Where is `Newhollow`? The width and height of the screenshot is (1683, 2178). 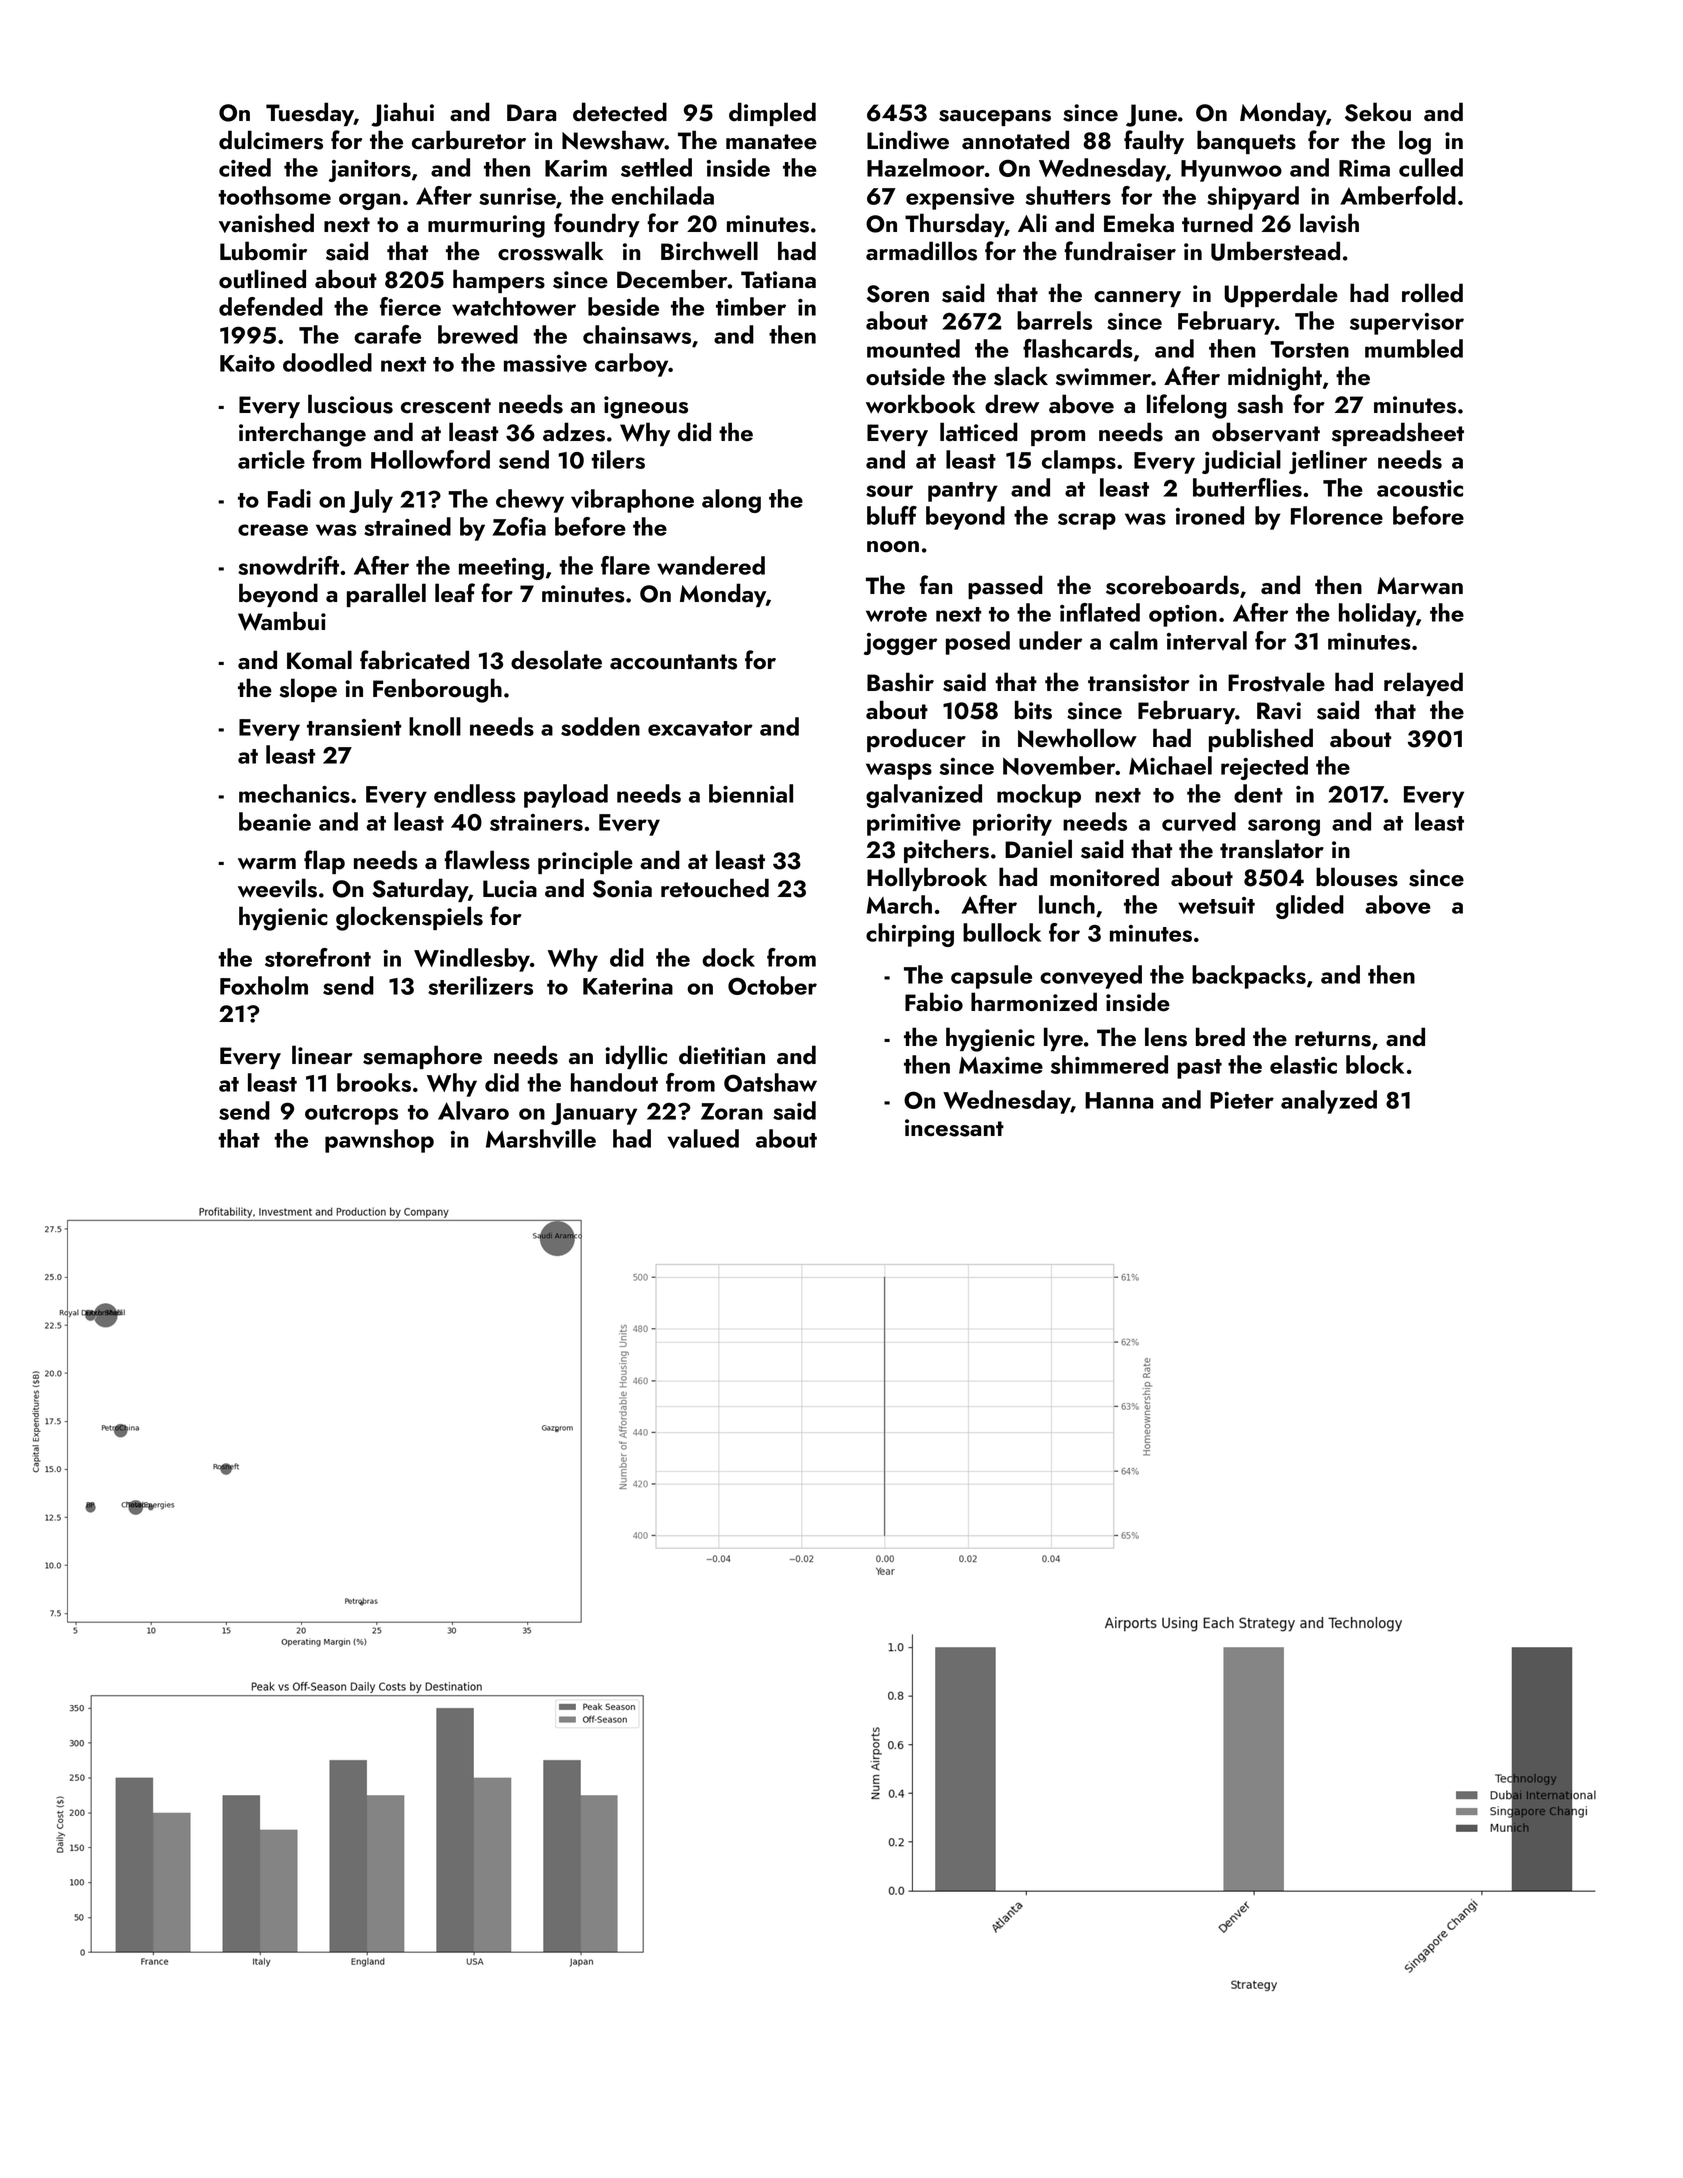 Newhollow is located at coordinates (1077, 738).
